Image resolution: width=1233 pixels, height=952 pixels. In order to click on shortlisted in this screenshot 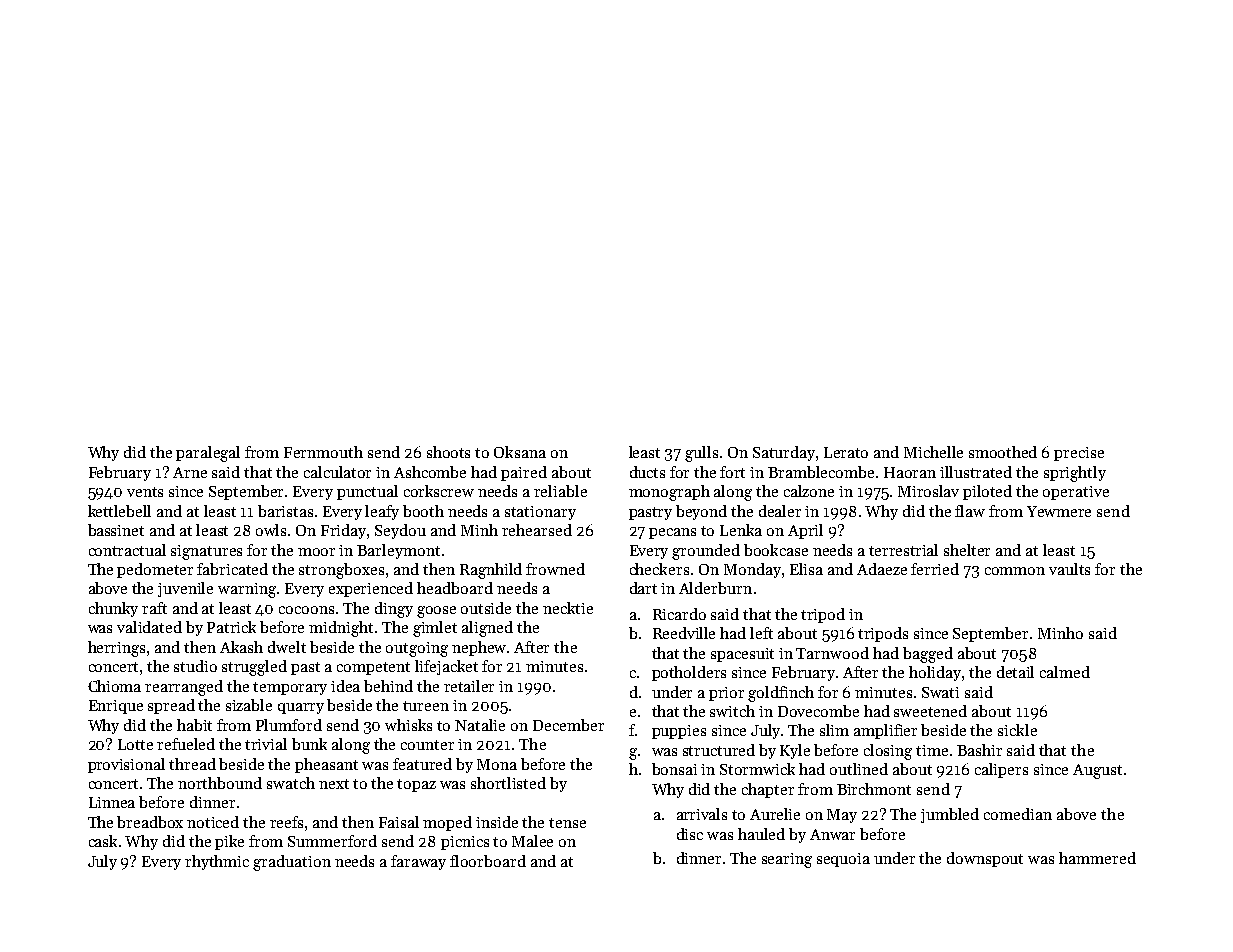, I will do `click(508, 783)`.
